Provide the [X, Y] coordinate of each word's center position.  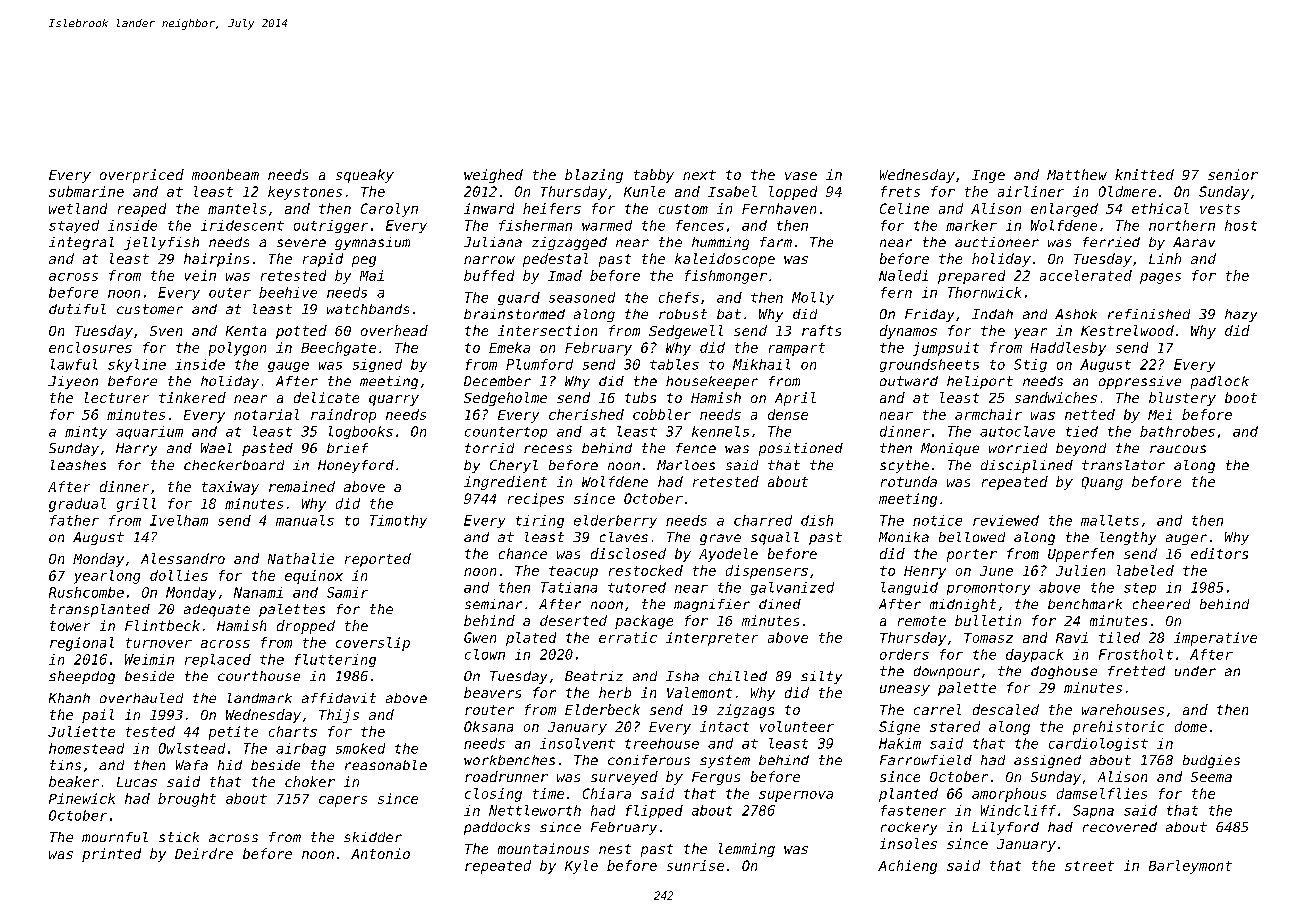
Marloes [686, 465]
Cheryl [514, 466]
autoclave [1017, 431]
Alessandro [183, 558]
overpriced [142, 176]
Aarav [1194, 242]
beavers [492, 692]
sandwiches [1056, 397]
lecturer [117, 397]
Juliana [493, 242]
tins [65, 765]
